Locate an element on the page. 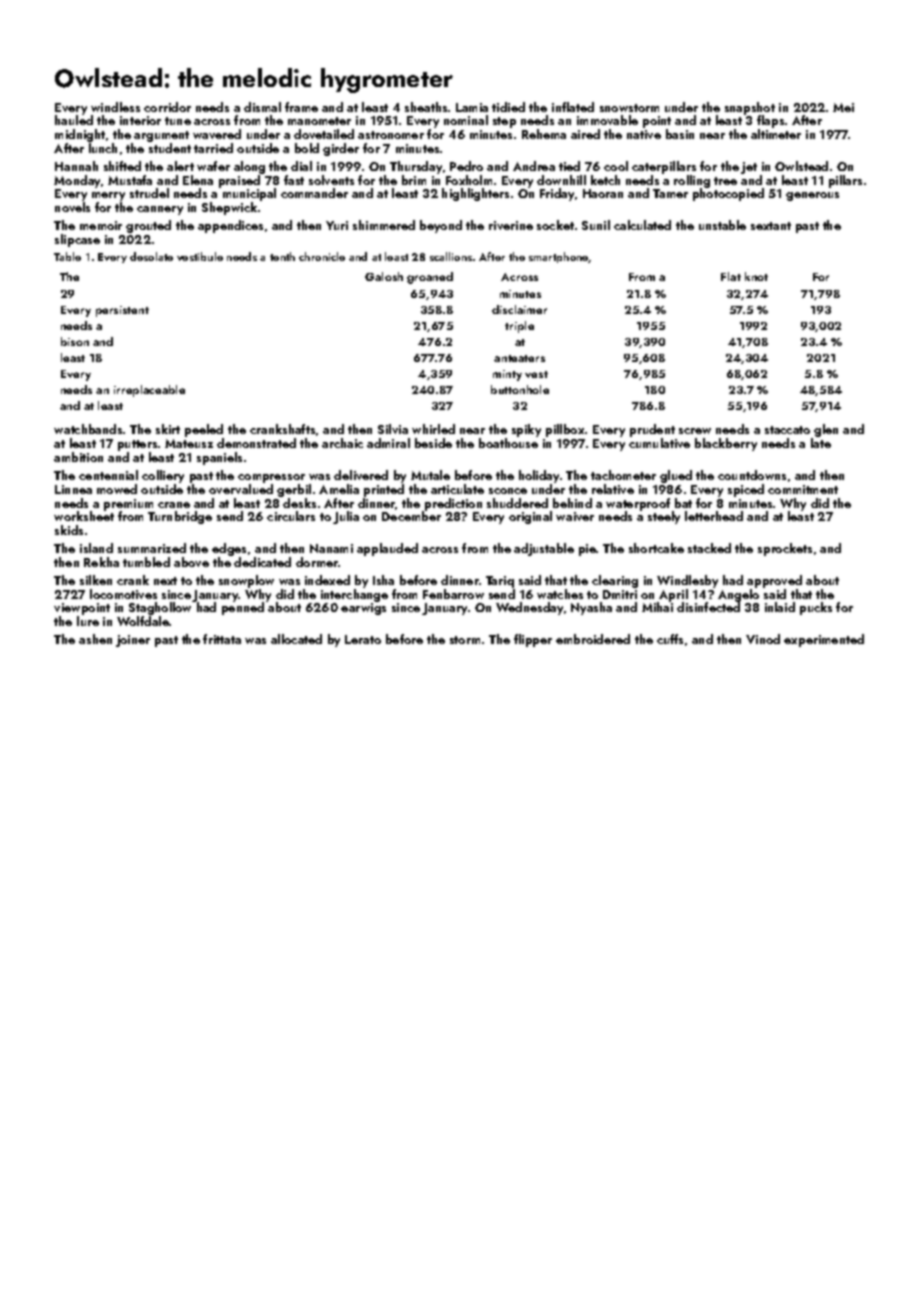  Mei is located at coordinates (843, 107).
